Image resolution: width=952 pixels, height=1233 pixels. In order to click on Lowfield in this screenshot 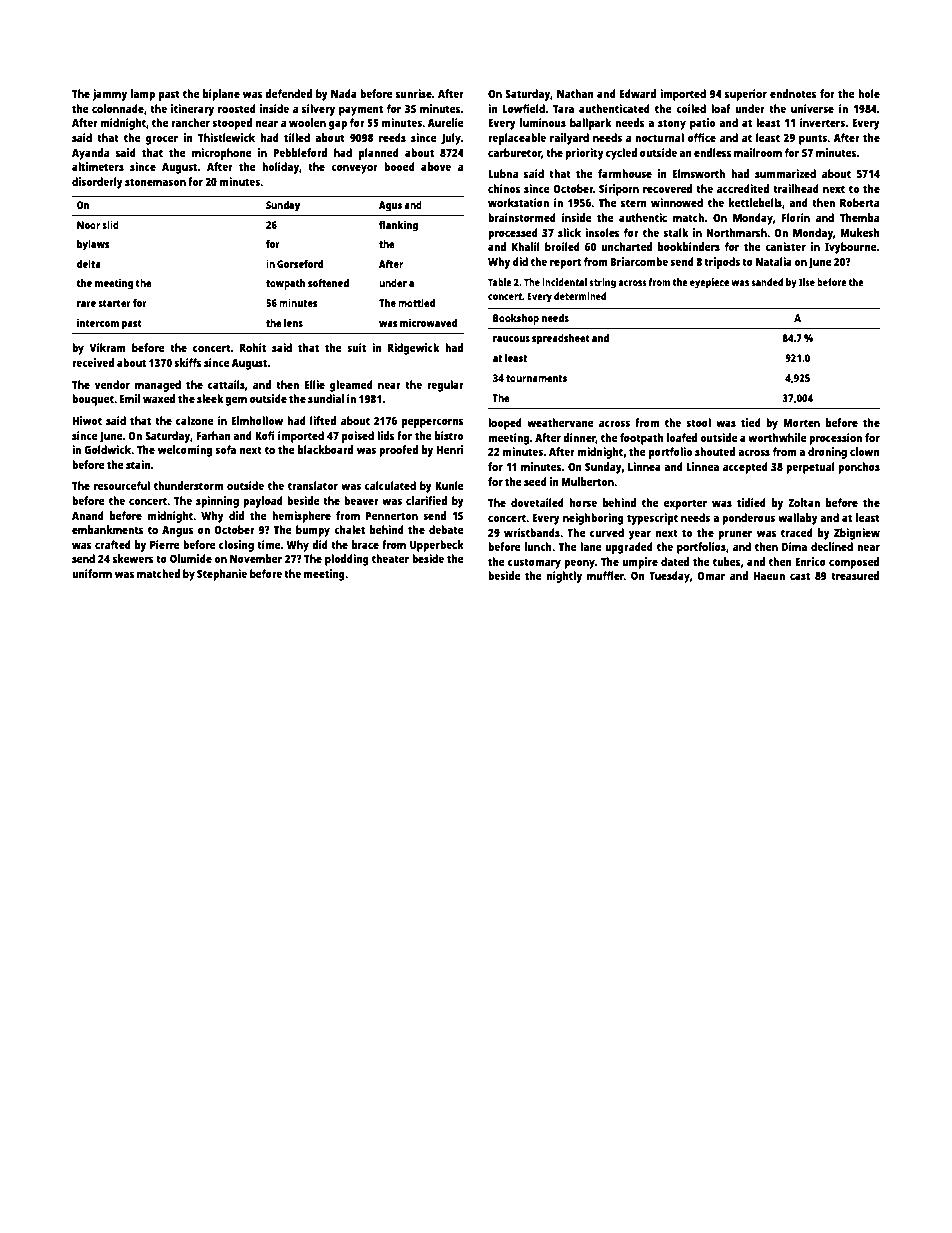, I will do `click(524, 108)`.
